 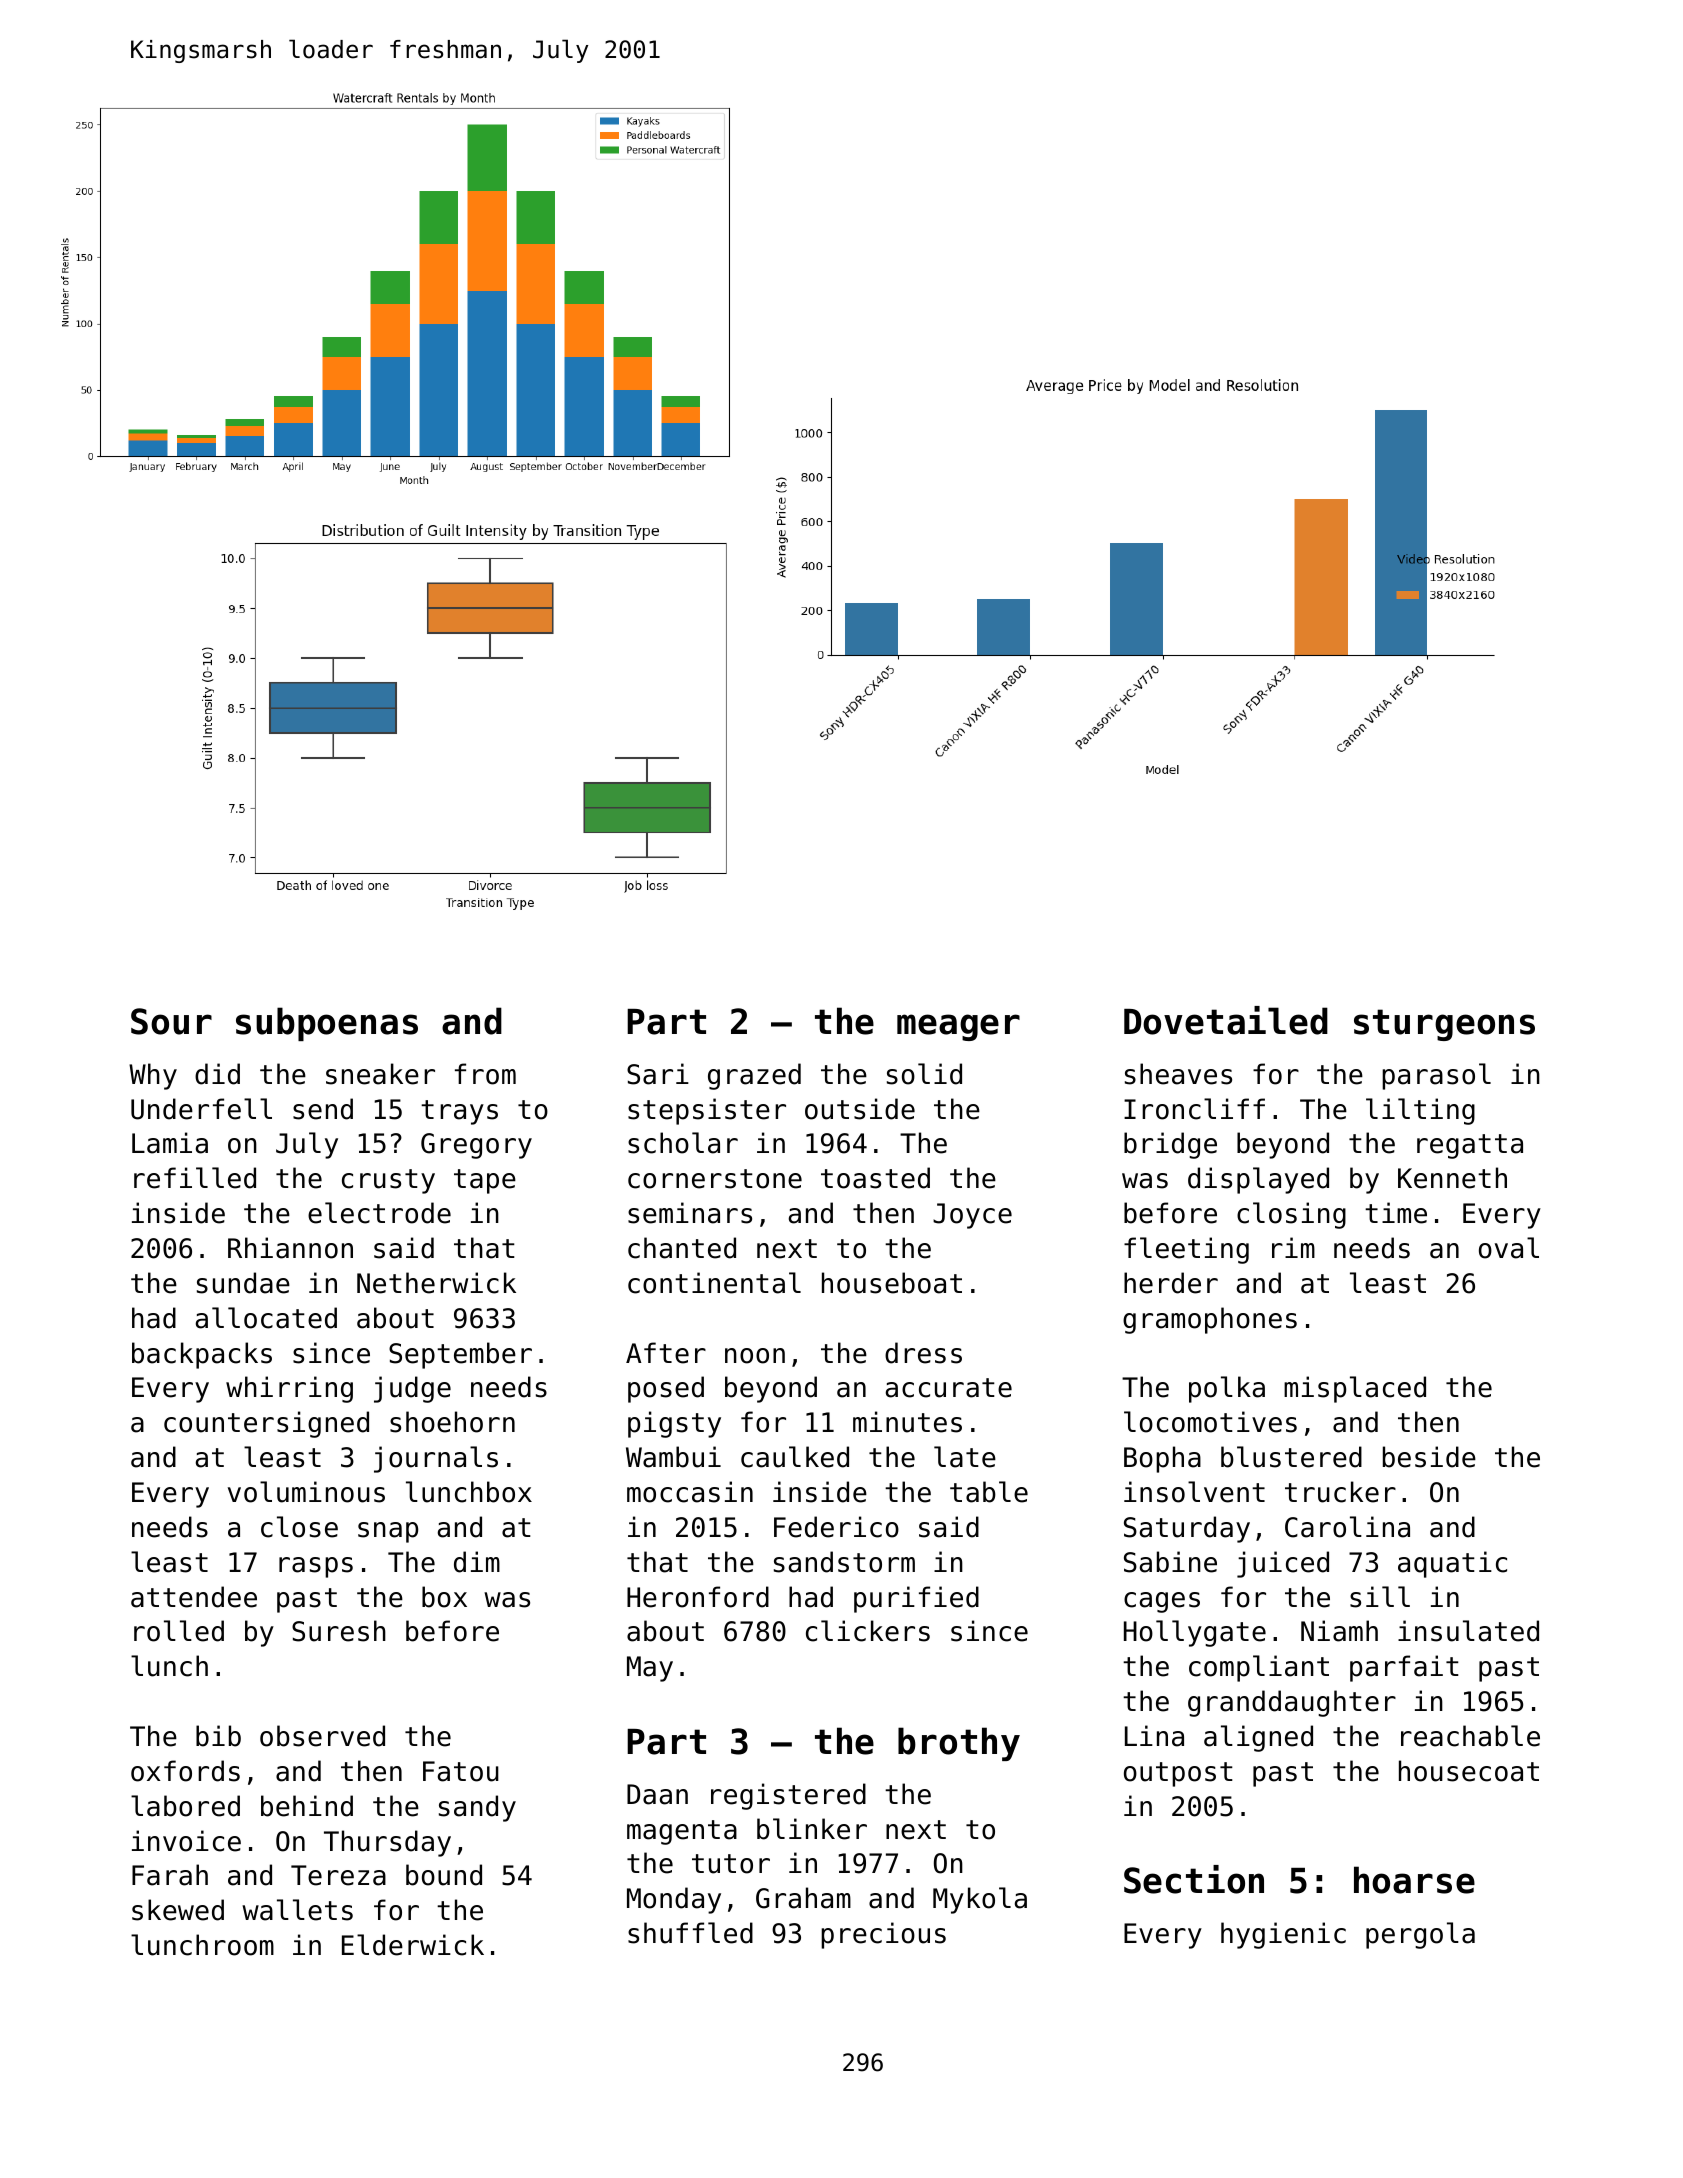 What do you see at coordinates (306, 1492) in the document?
I see `voluminous` at bounding box center [306, 1492].
